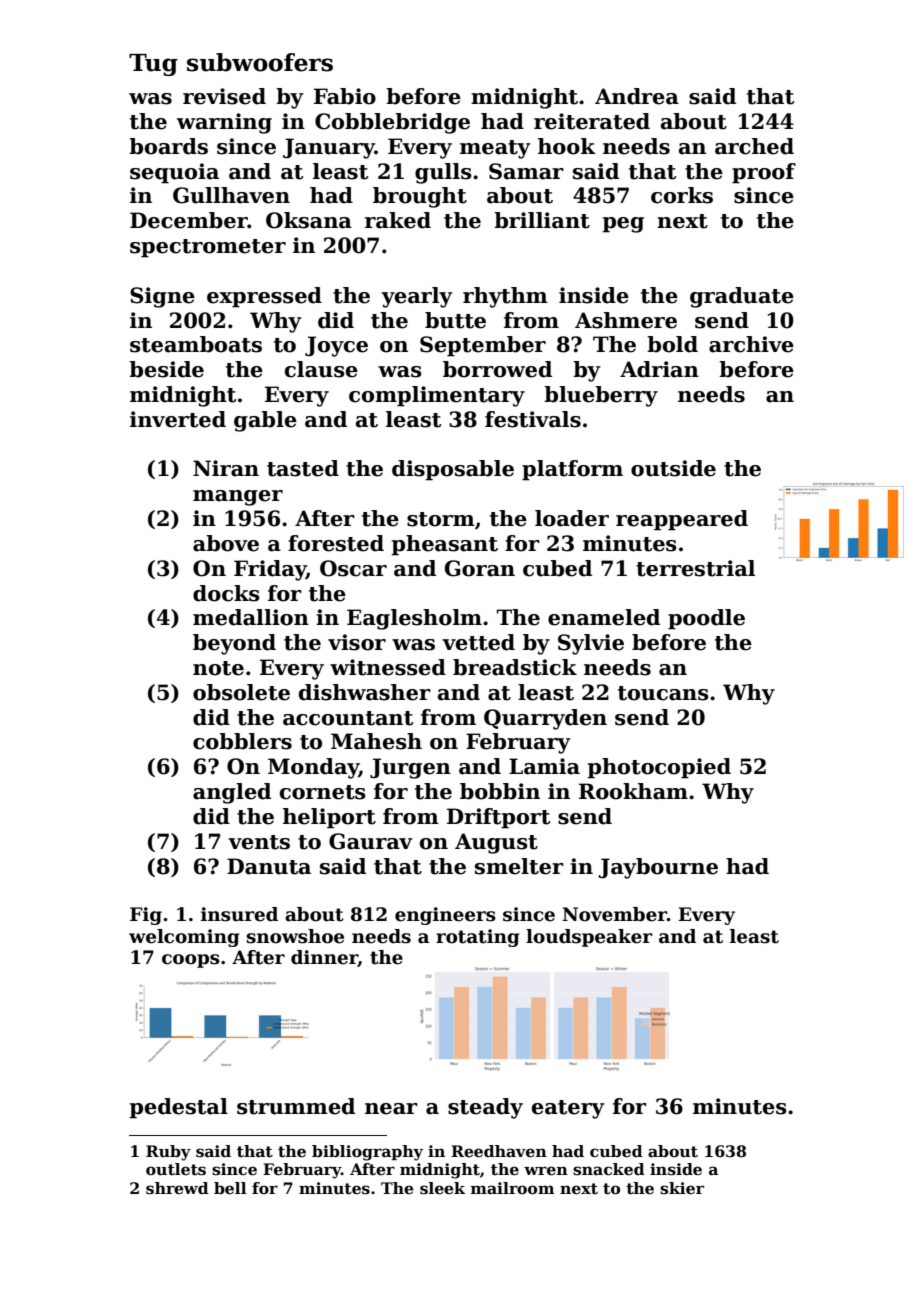 The height and width of the screenshot is (1314, 924). I want to click on Joyce, so click(336, 346).
